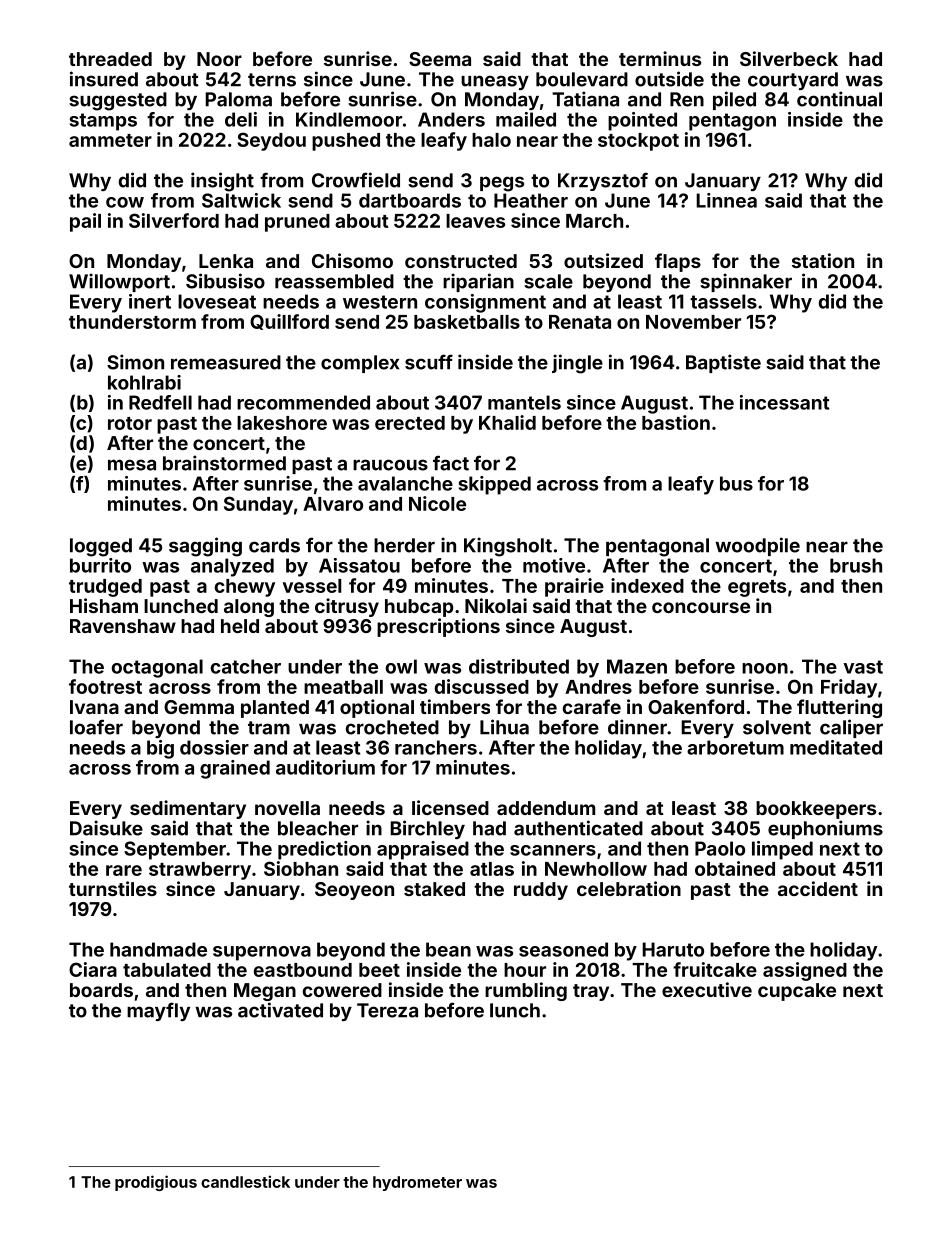 This screenshot has width=952, height=1233. Describe the element at coordinates (485, 303) in the screenshot. I see `consignment` at that location.
